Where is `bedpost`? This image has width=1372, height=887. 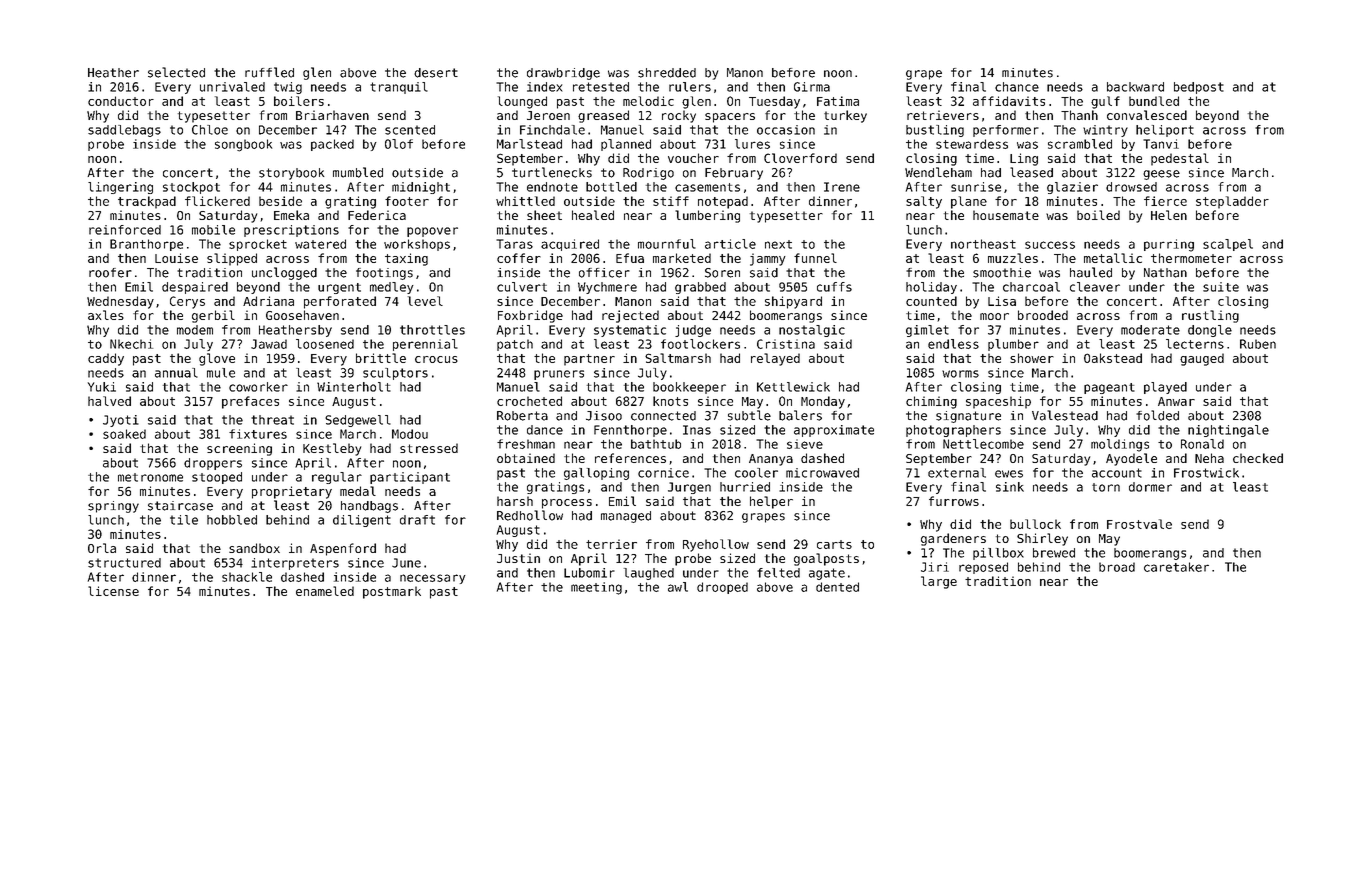
bedpost is located at coordinates (1199, 88).
